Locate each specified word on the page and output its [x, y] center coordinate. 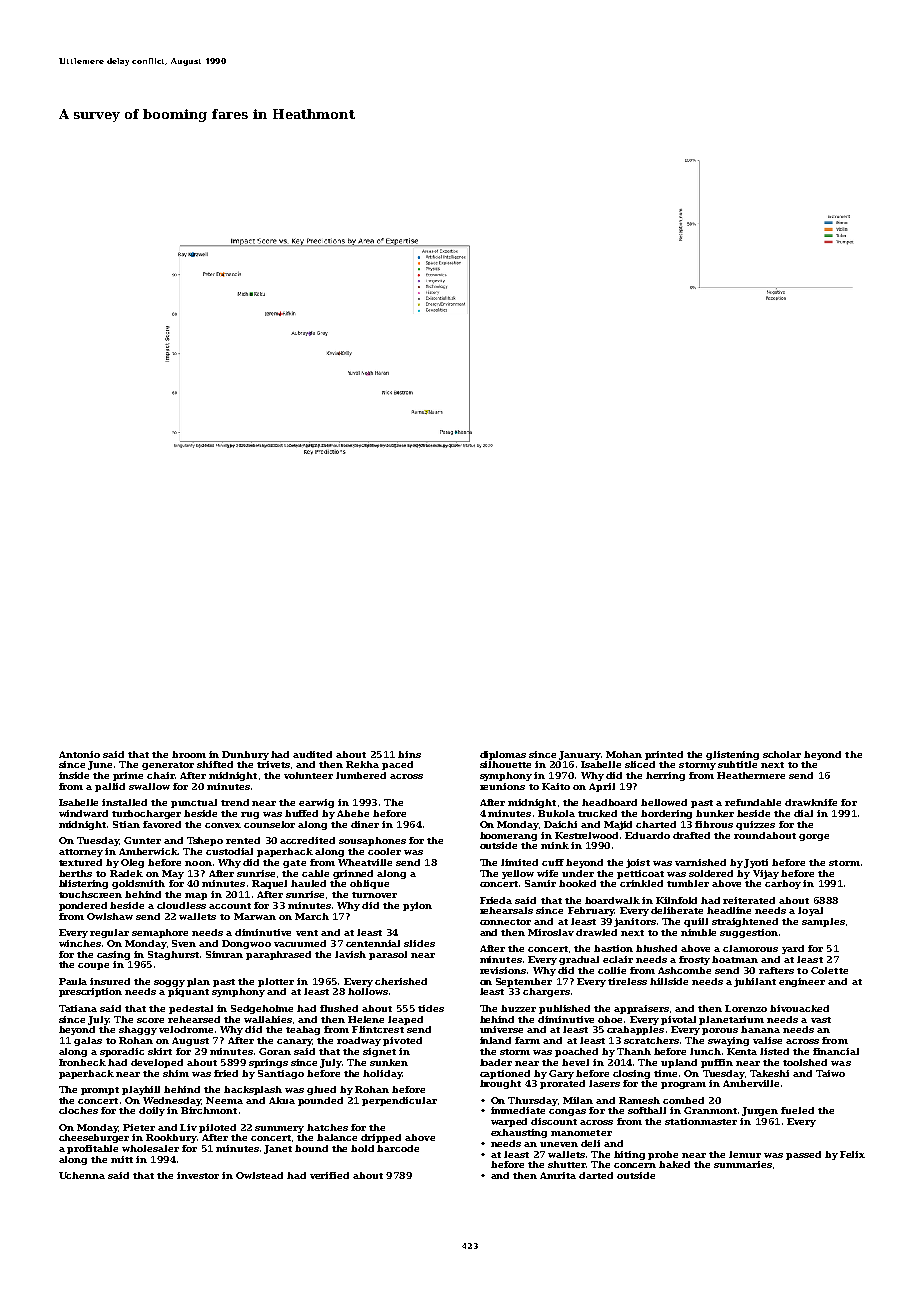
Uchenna [82, 1175]
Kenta [742, 1051]
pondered [83, 906]
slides [419, 943]
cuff [553, 862]
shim [176, 1073]
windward [83, 813]
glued [321, 1090]
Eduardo [647, 835]
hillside [669, 981]
